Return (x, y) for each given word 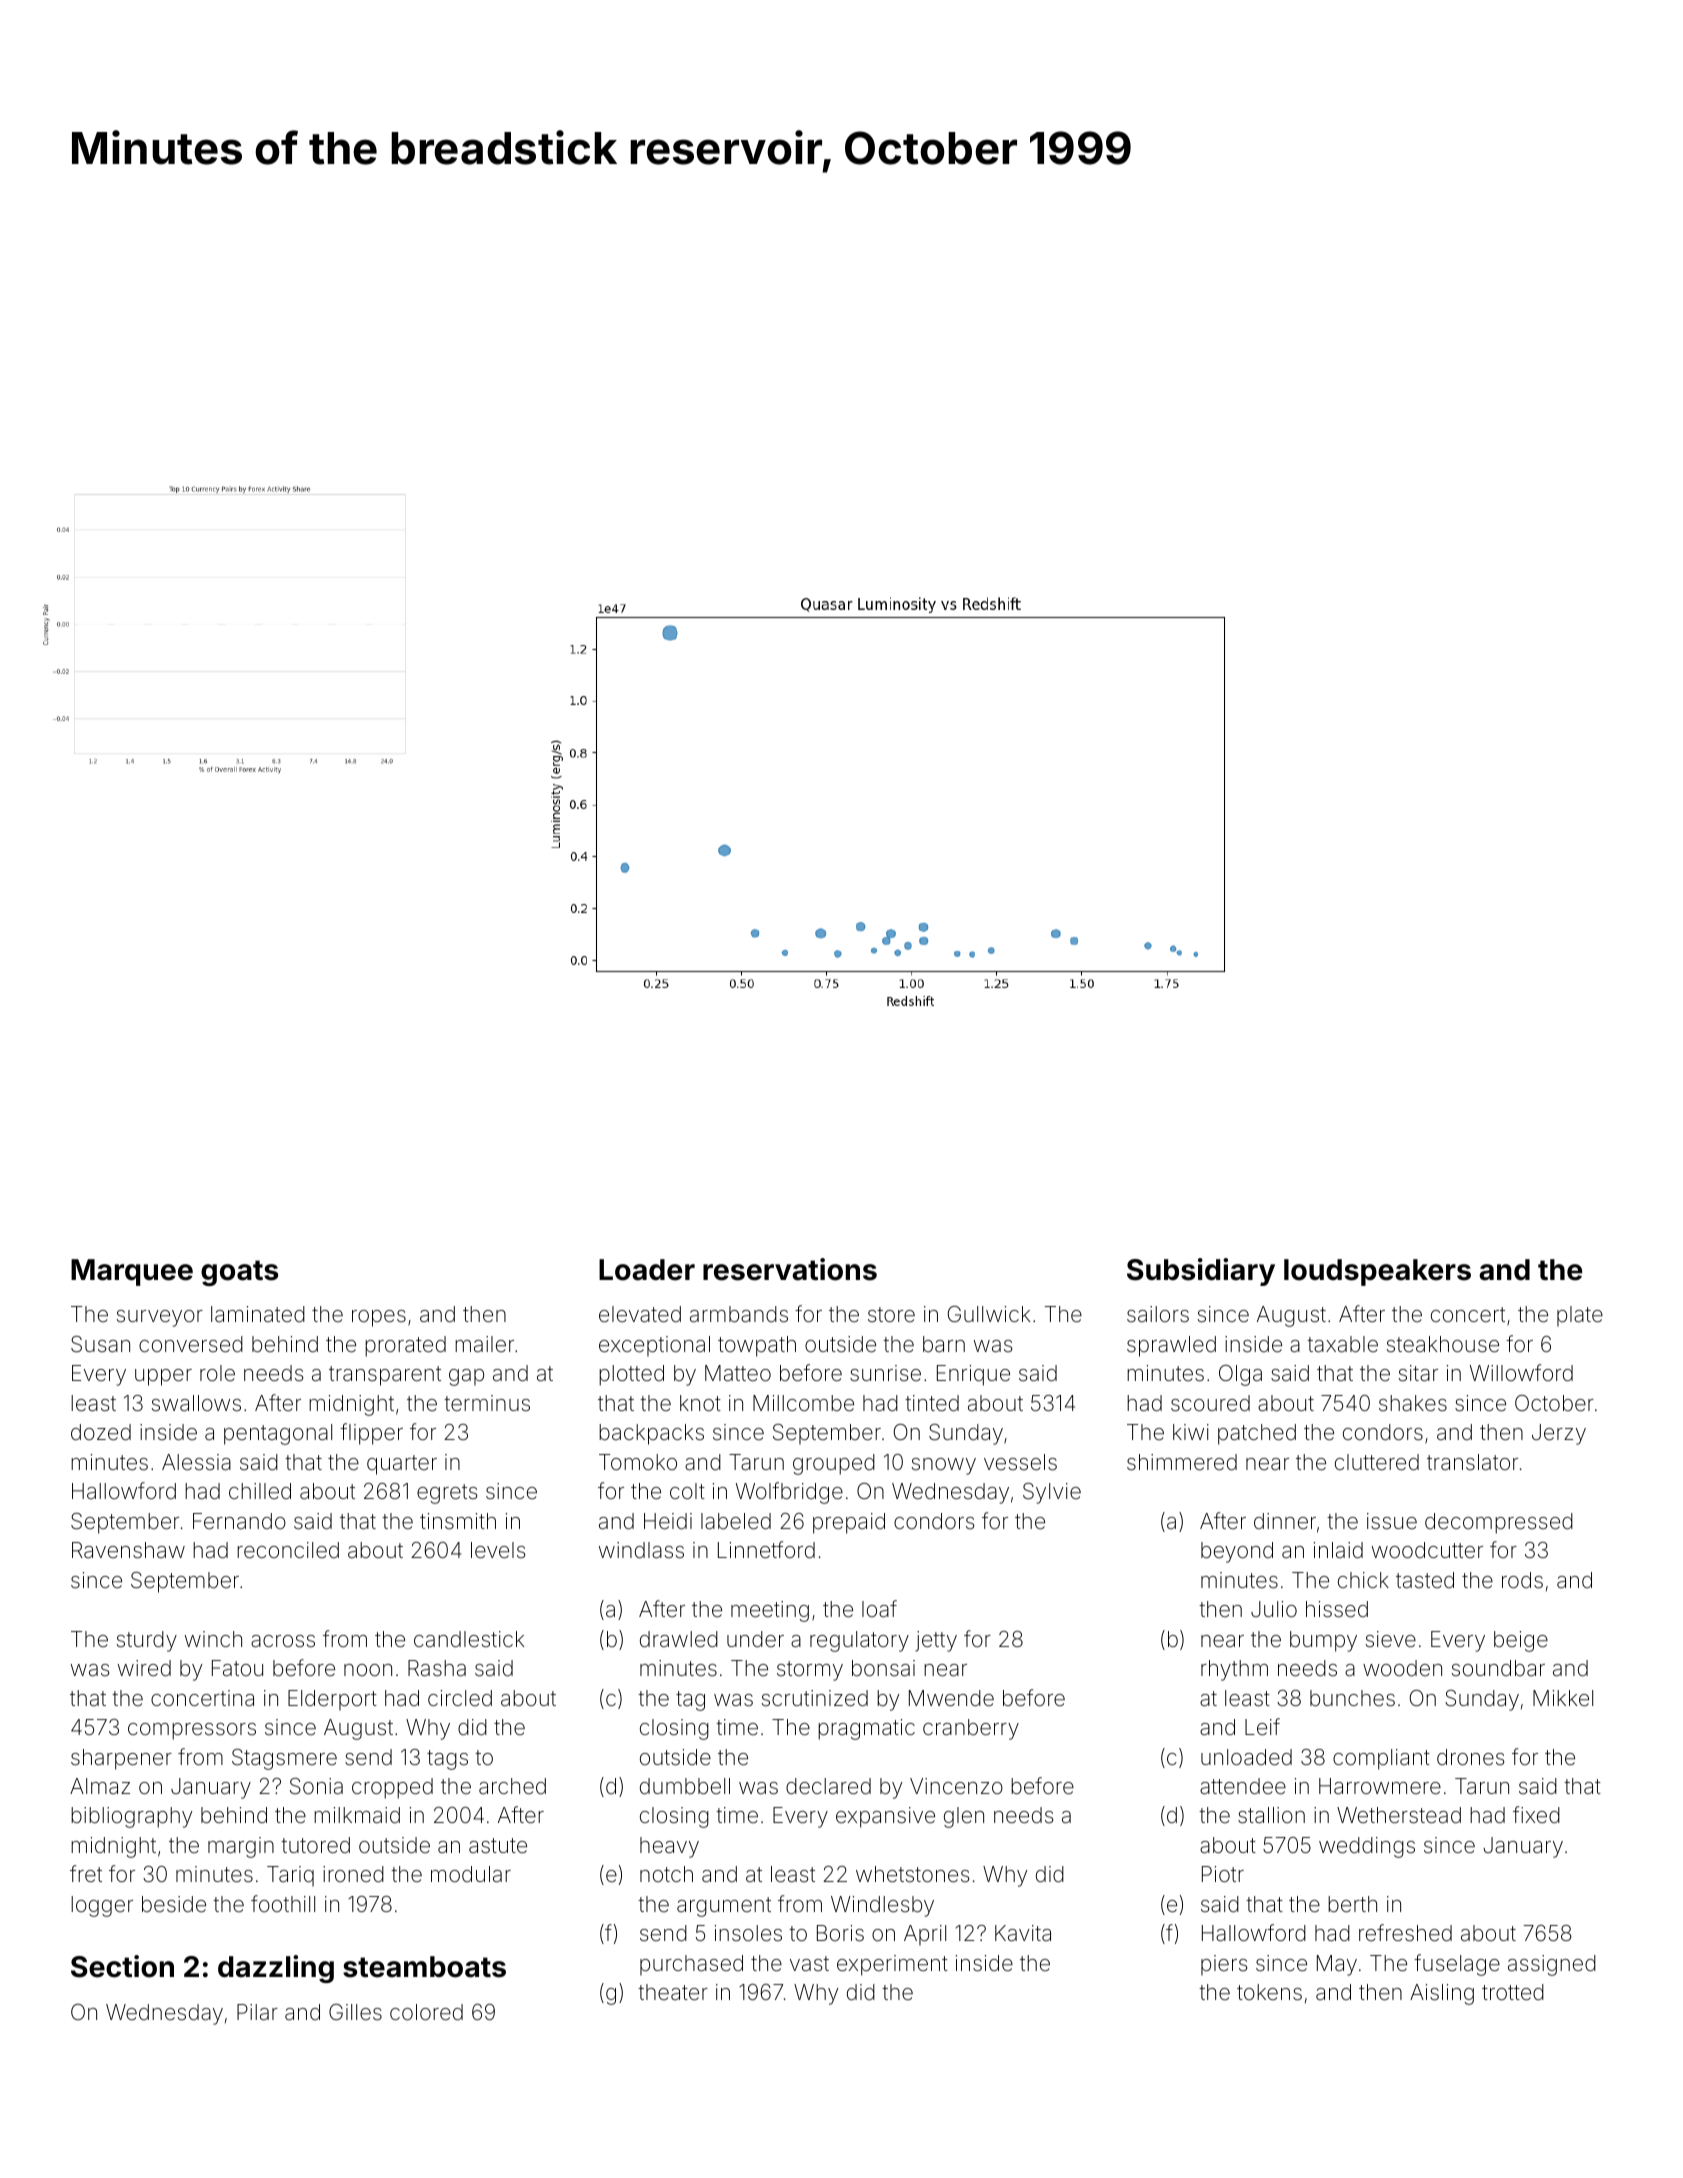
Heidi (668, 1521)
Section (122, 1966)
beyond (1237, 1552)
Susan (100, 1344)
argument (724, 1907)
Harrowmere (1380, 1786)
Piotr (1223, 1874)
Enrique (973, 1375)
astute (498, 1846)
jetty (936, 1641)
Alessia (196, 1462)
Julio (1274, 1609)
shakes (1413, 1403)
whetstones (912, 1874)
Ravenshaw (128, 1550)
